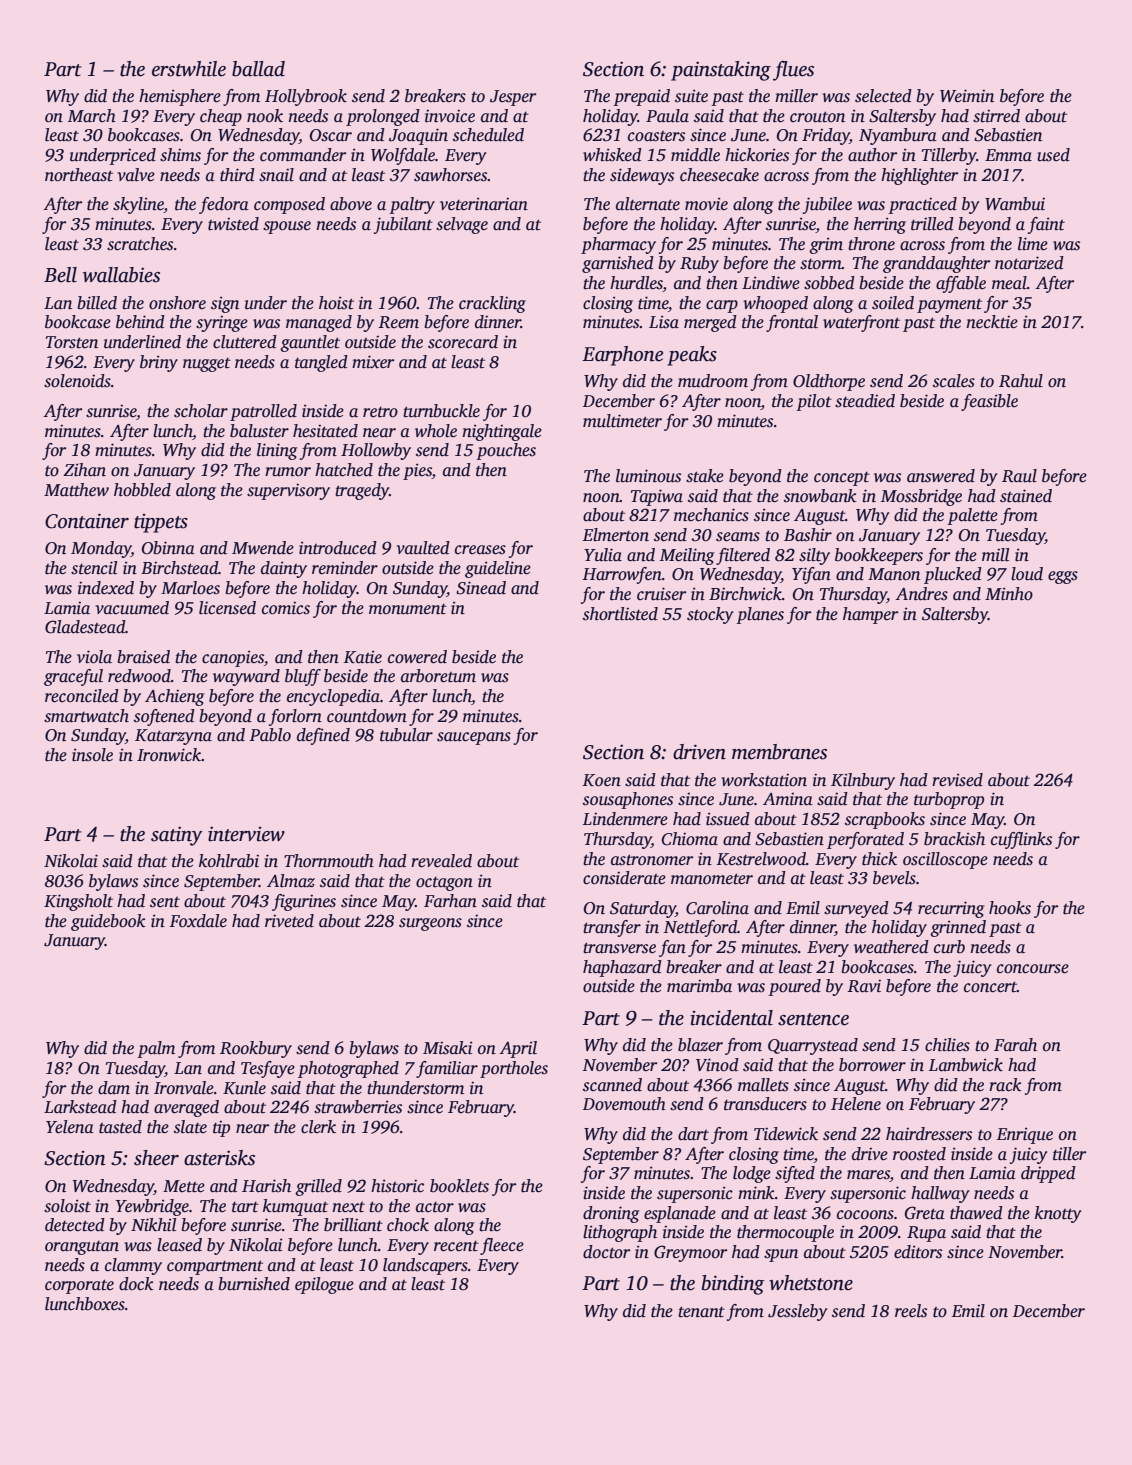  What do you see at coordinates (612, 1085) in the page?
I see `scanned` at bounding box center [612, 1085].
